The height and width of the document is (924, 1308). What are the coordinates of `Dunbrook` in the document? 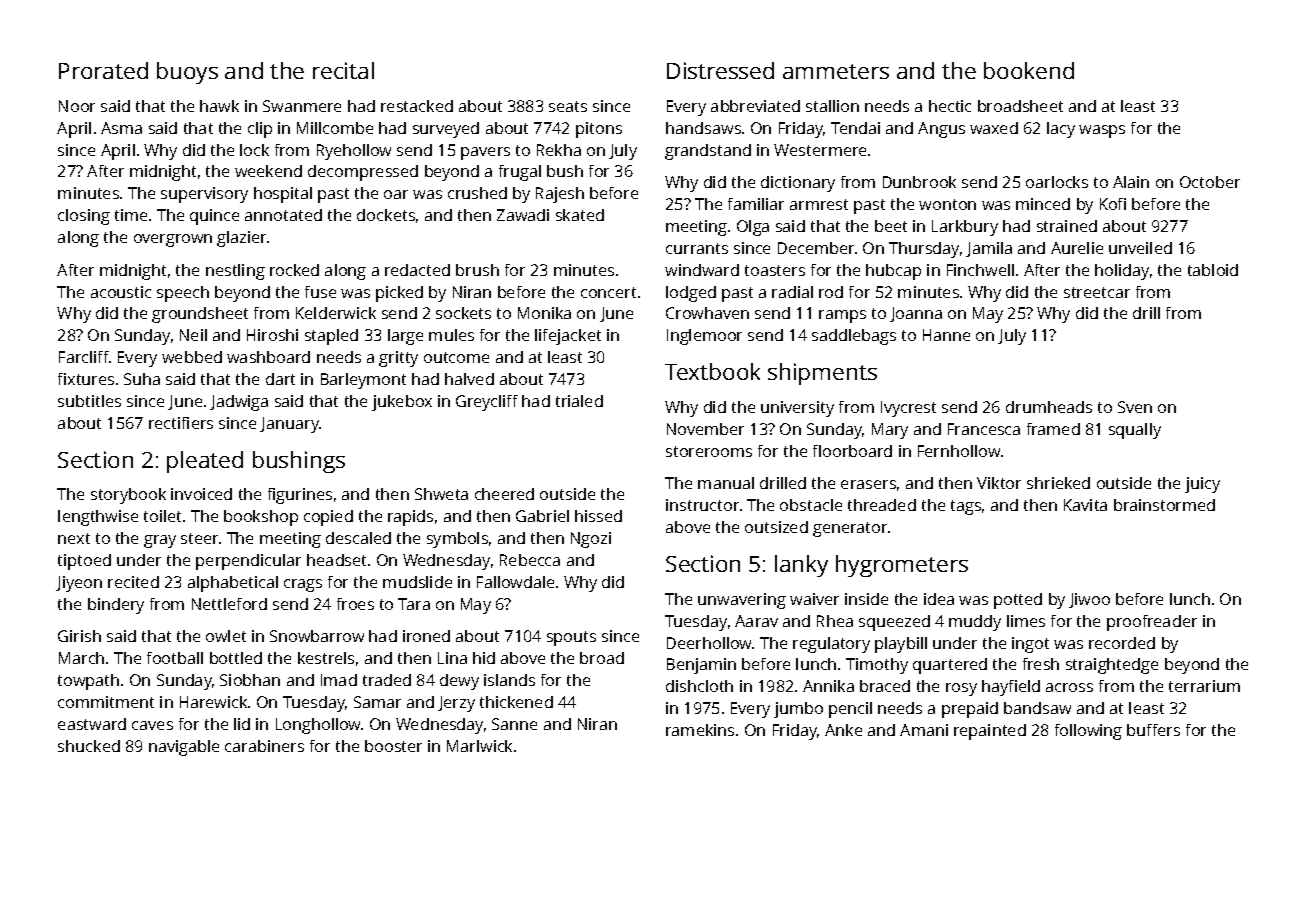 It's located at (919, 182).
